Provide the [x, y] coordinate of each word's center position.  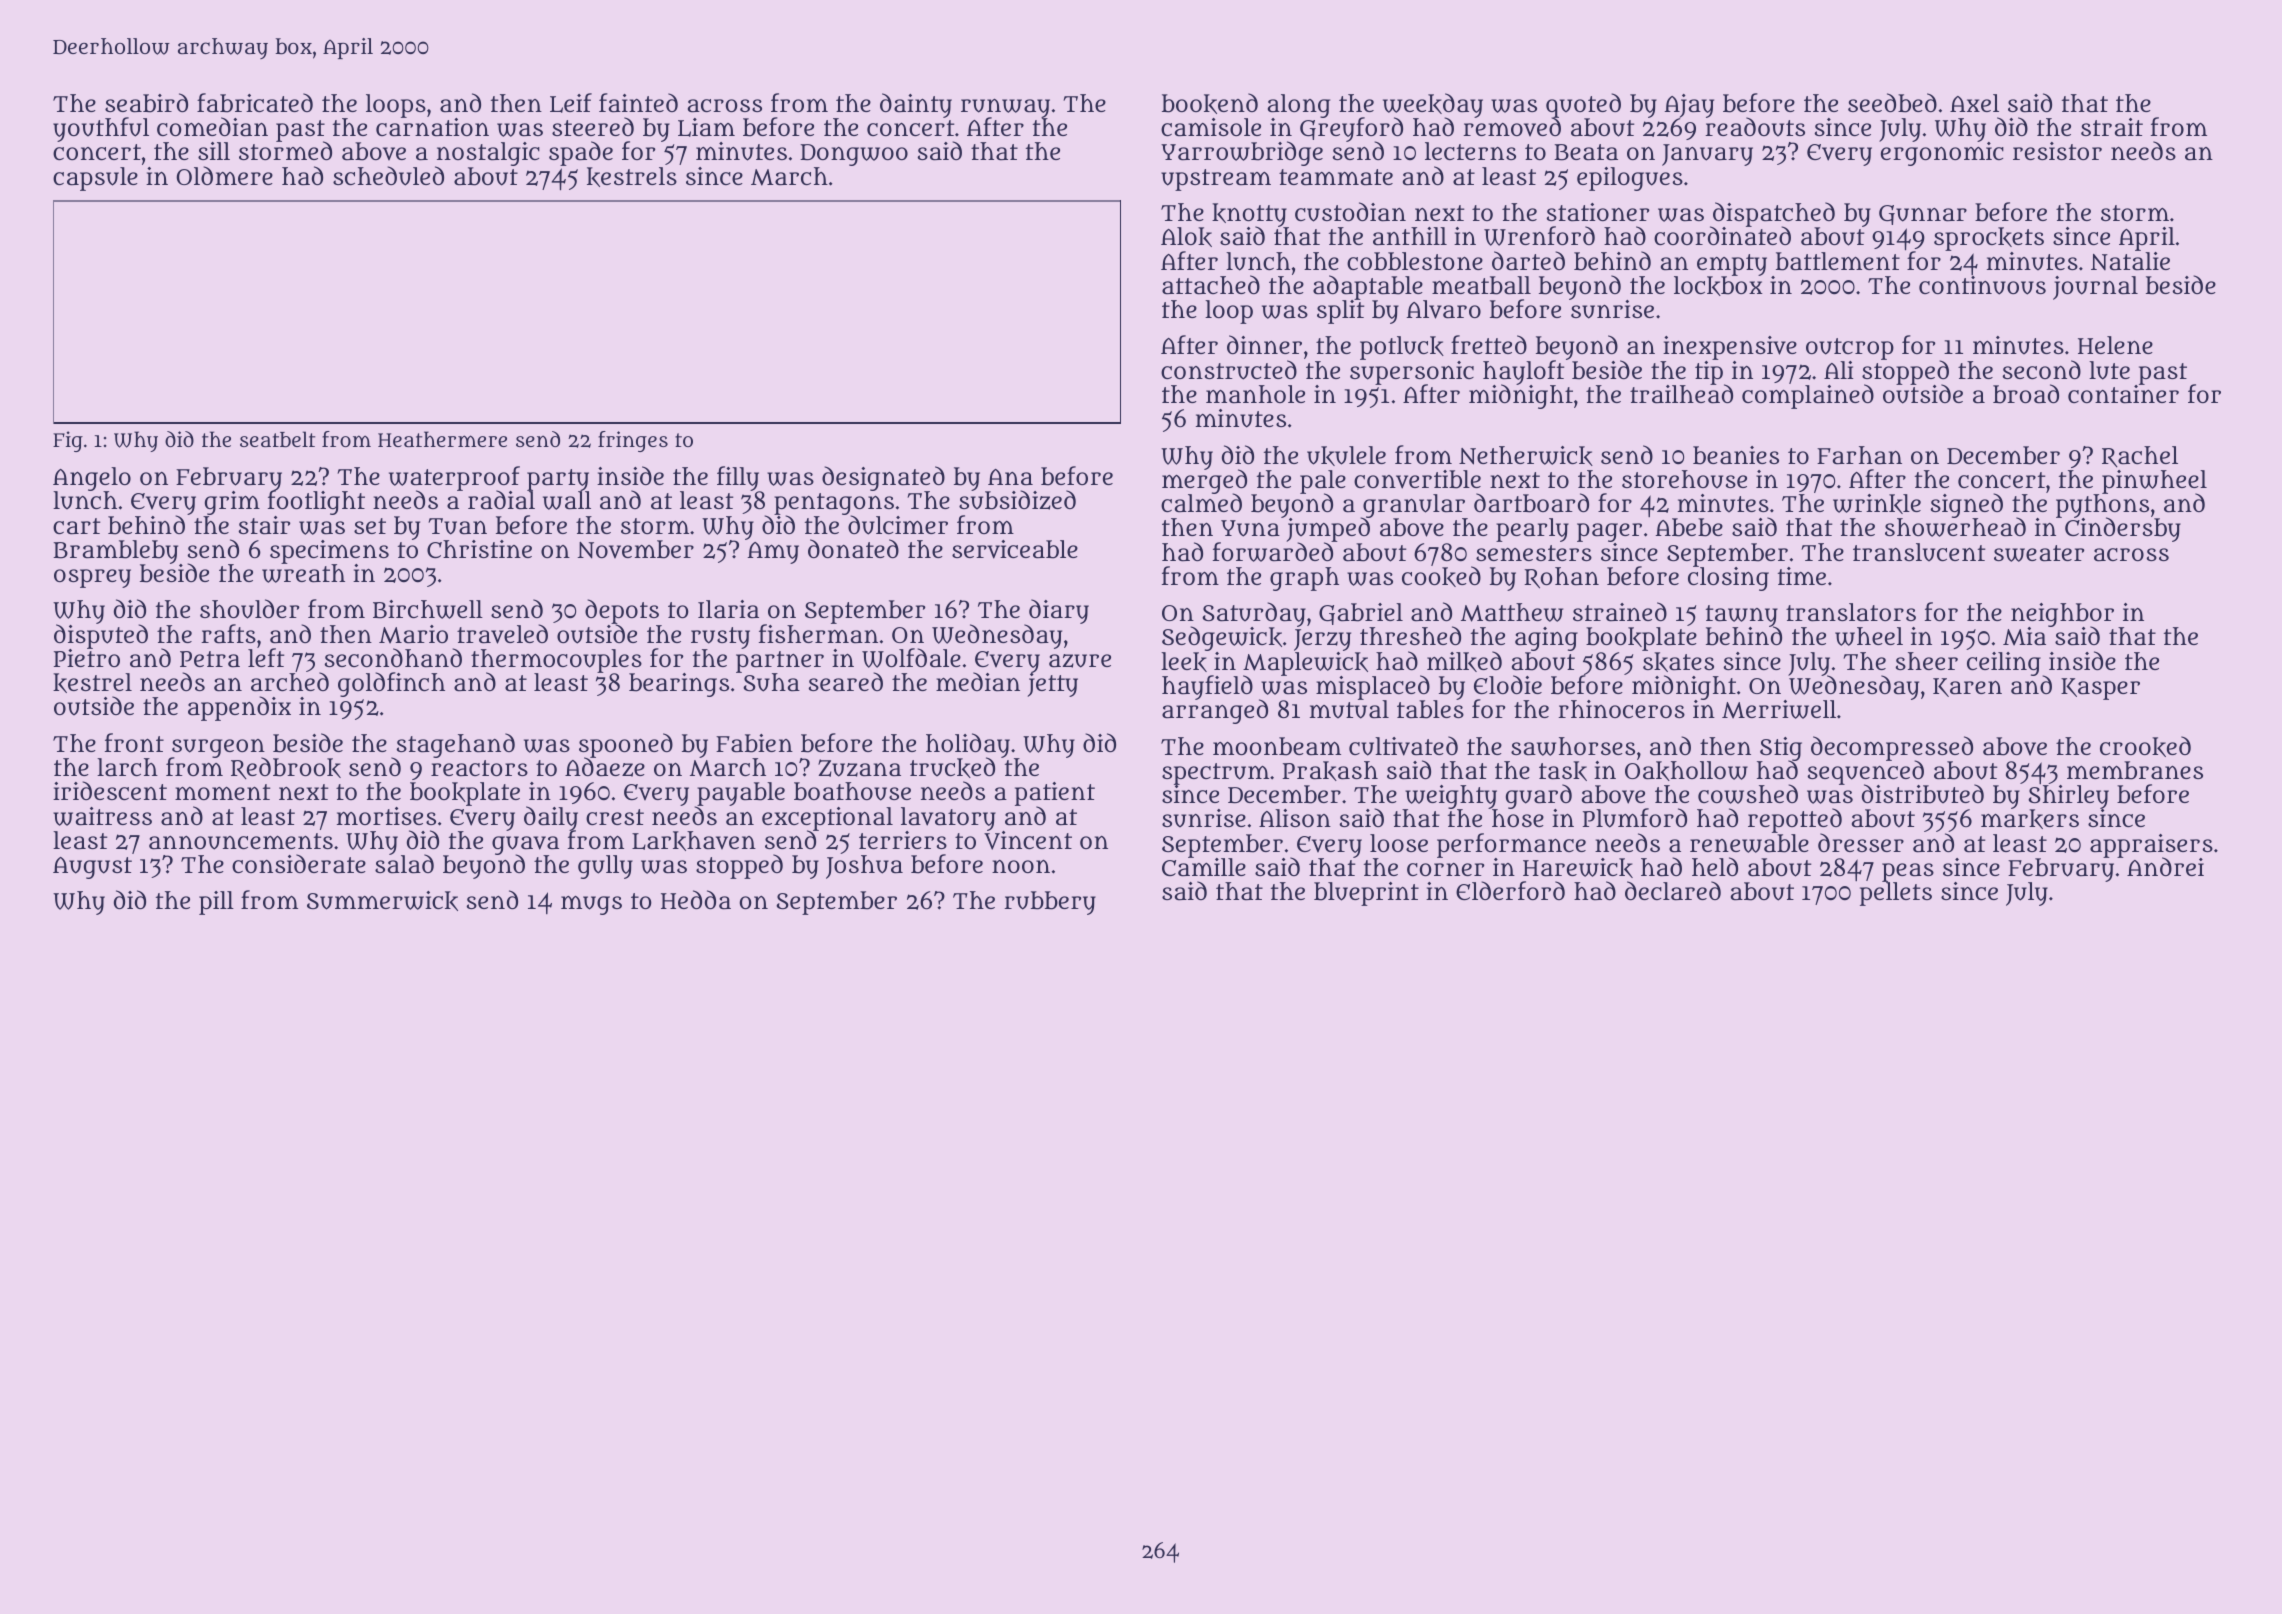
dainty [916, 105]
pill [216, 903]
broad [2026, 394]
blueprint [1366, 894]
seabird [146, 103]
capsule [95, 179]
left [266, 658]
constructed [1229, 370]
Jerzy [1322, 640]
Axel [1974, 103]
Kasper [2100, 689]
